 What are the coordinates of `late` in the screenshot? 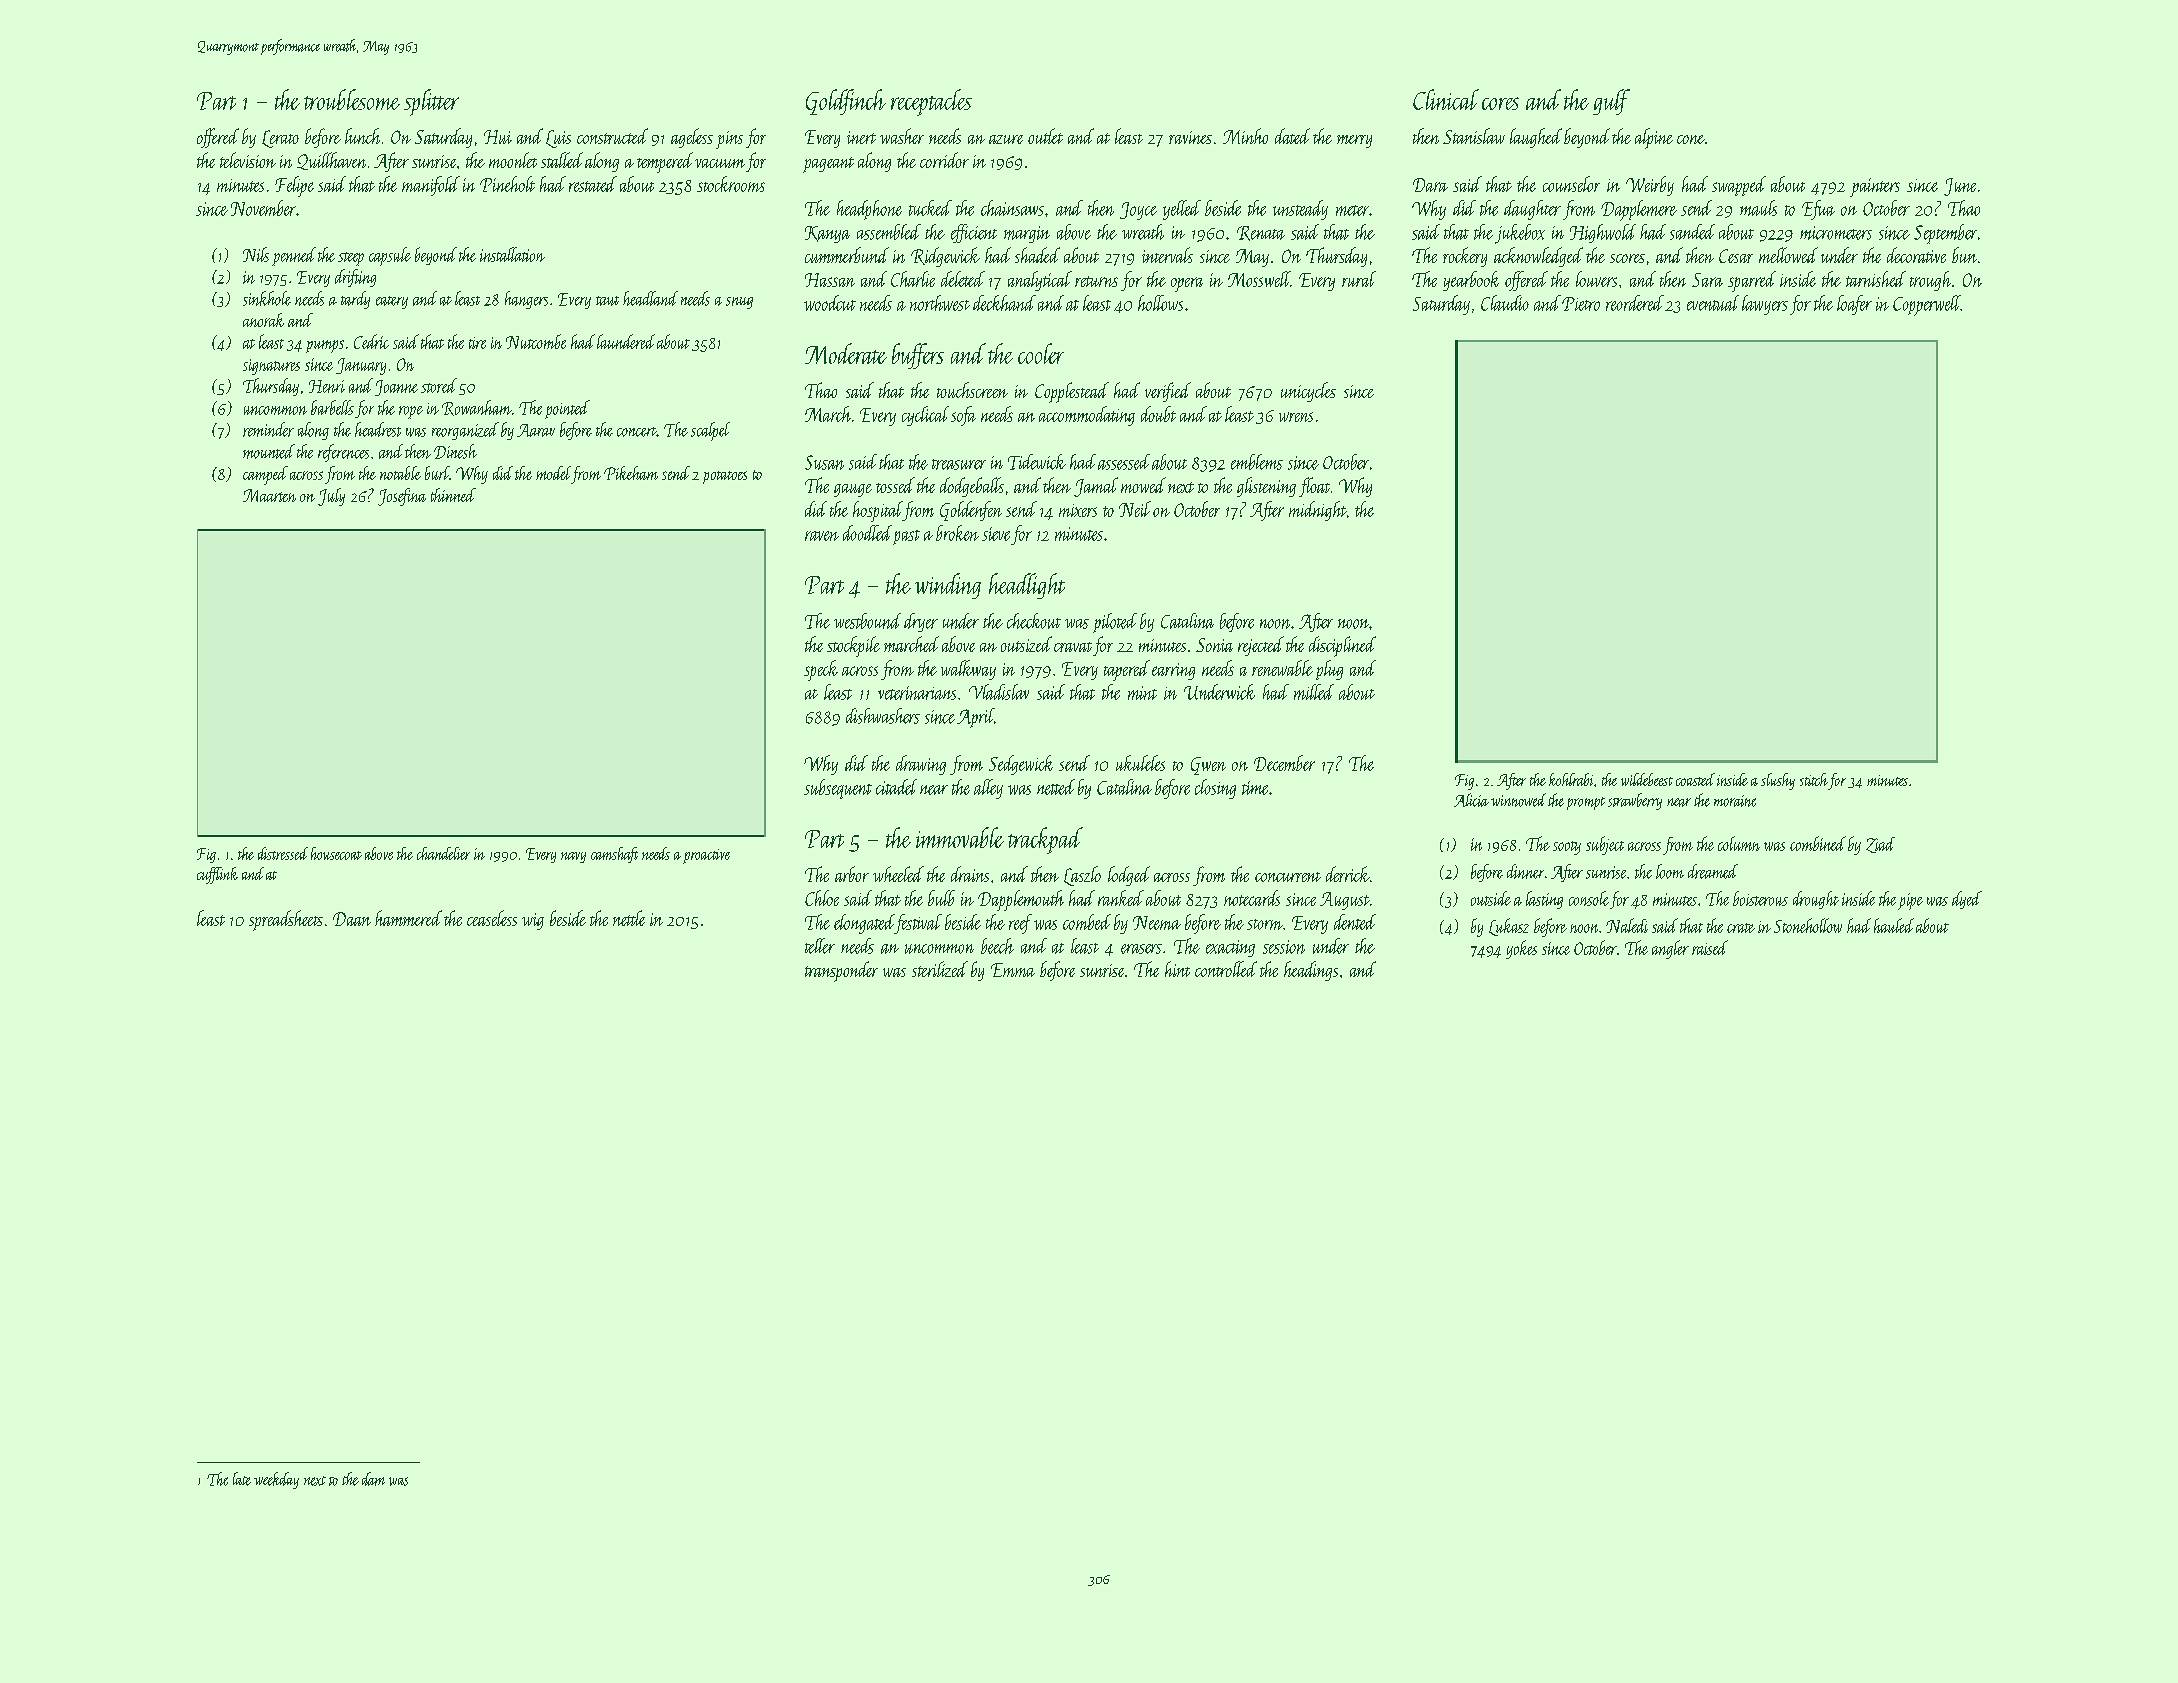 It's located at (242, 1479).
